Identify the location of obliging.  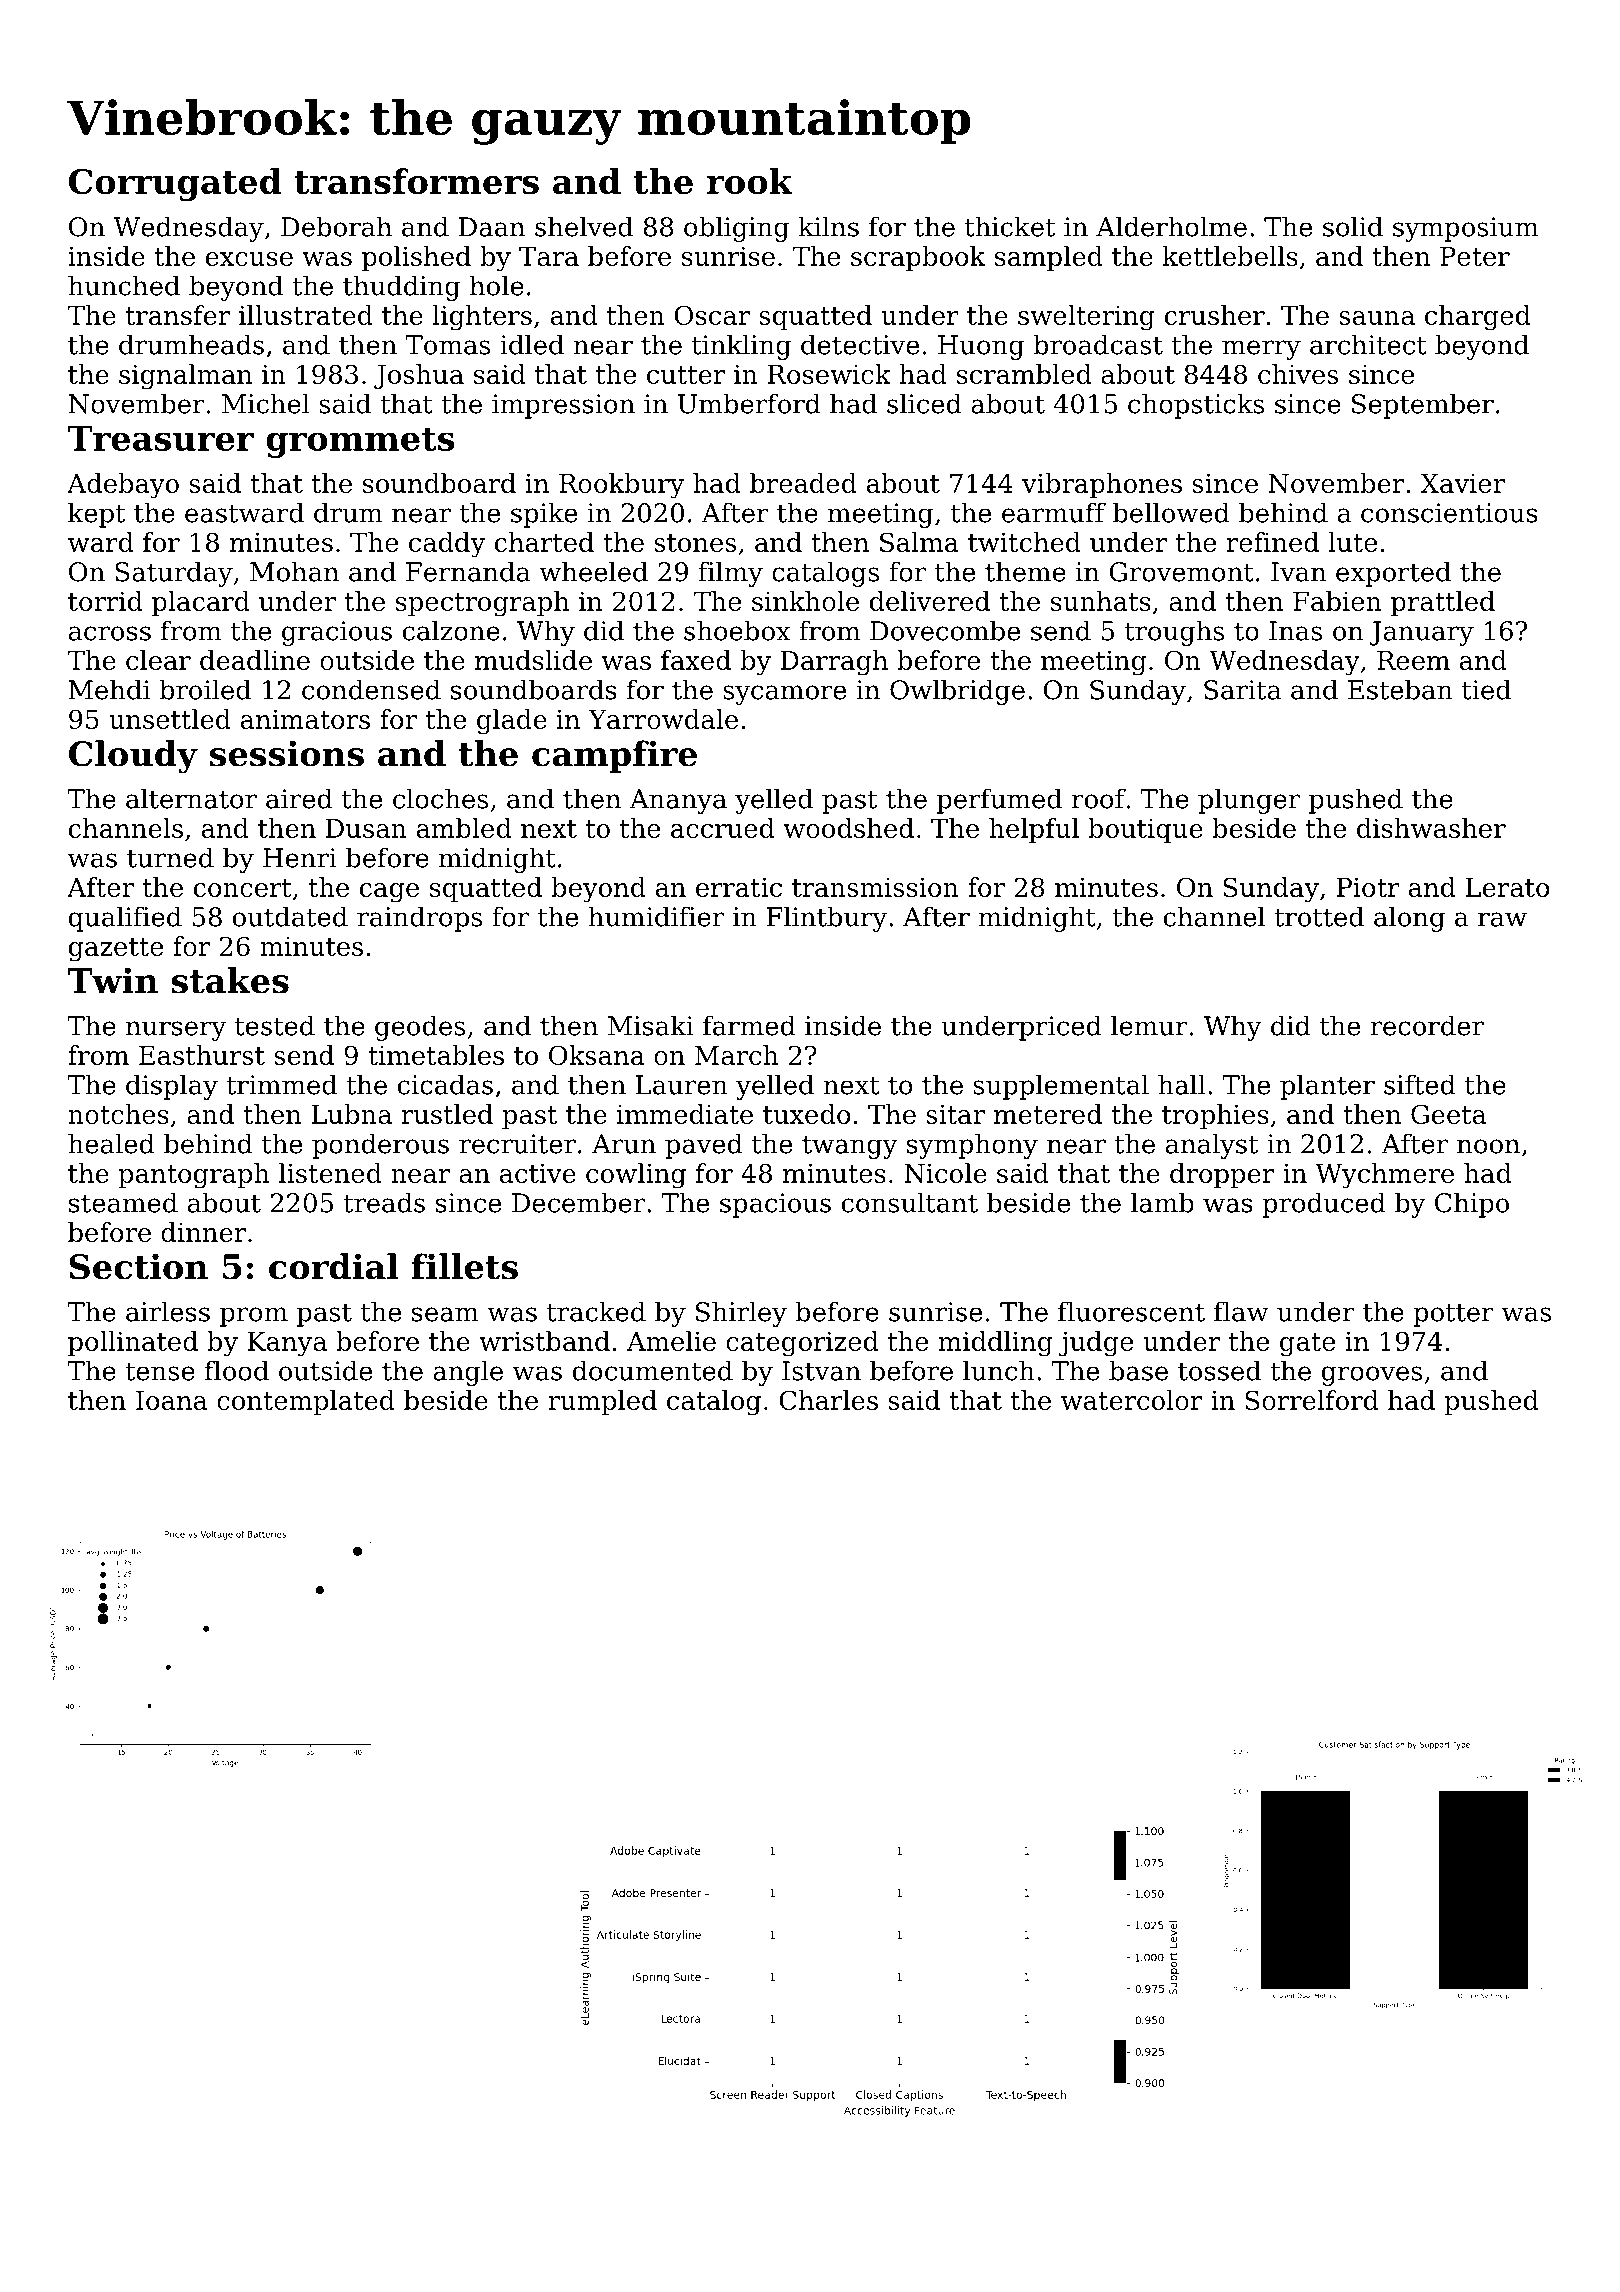
(736, 229).
